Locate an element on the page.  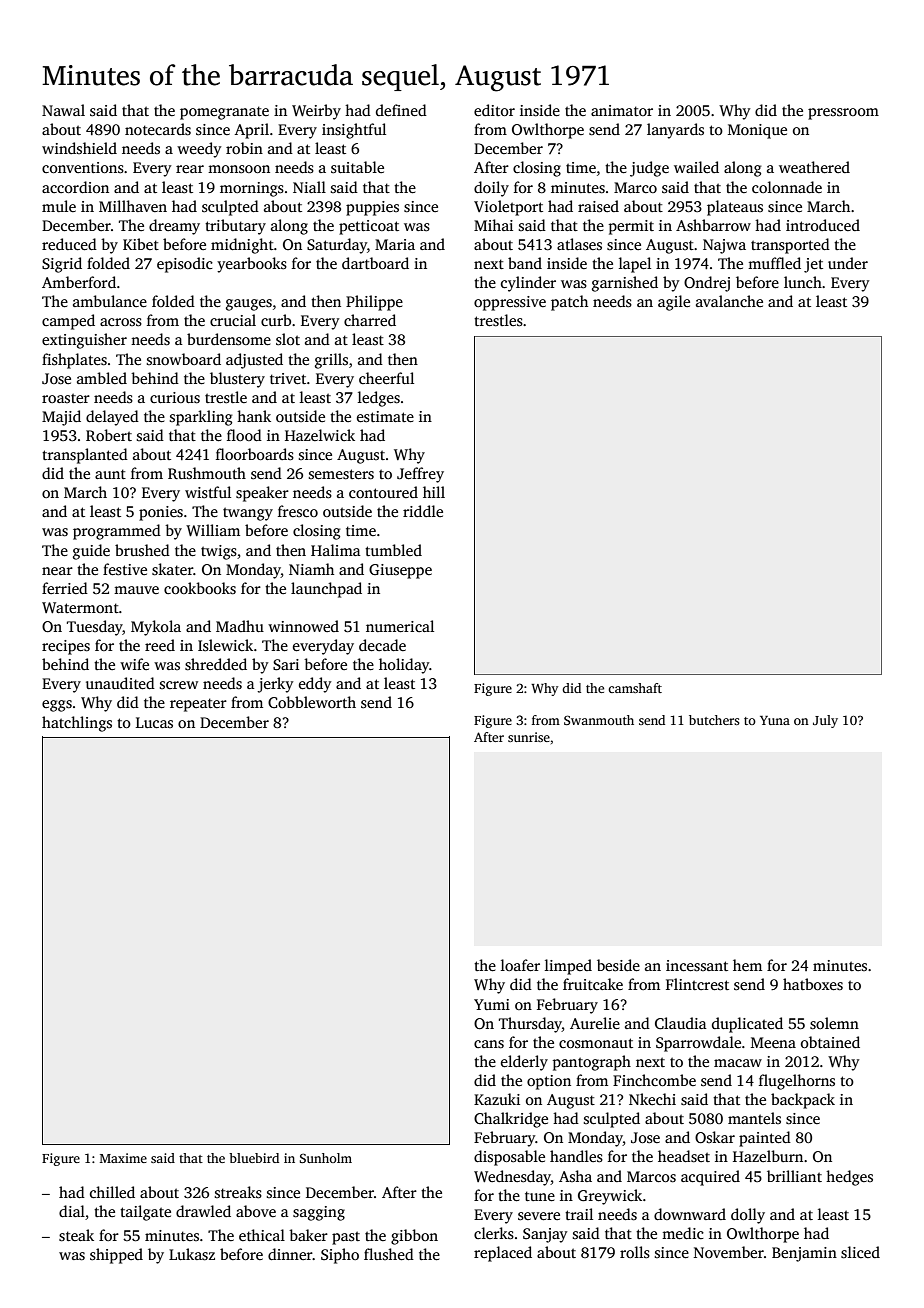
under is located at coordinates (848, 263).
